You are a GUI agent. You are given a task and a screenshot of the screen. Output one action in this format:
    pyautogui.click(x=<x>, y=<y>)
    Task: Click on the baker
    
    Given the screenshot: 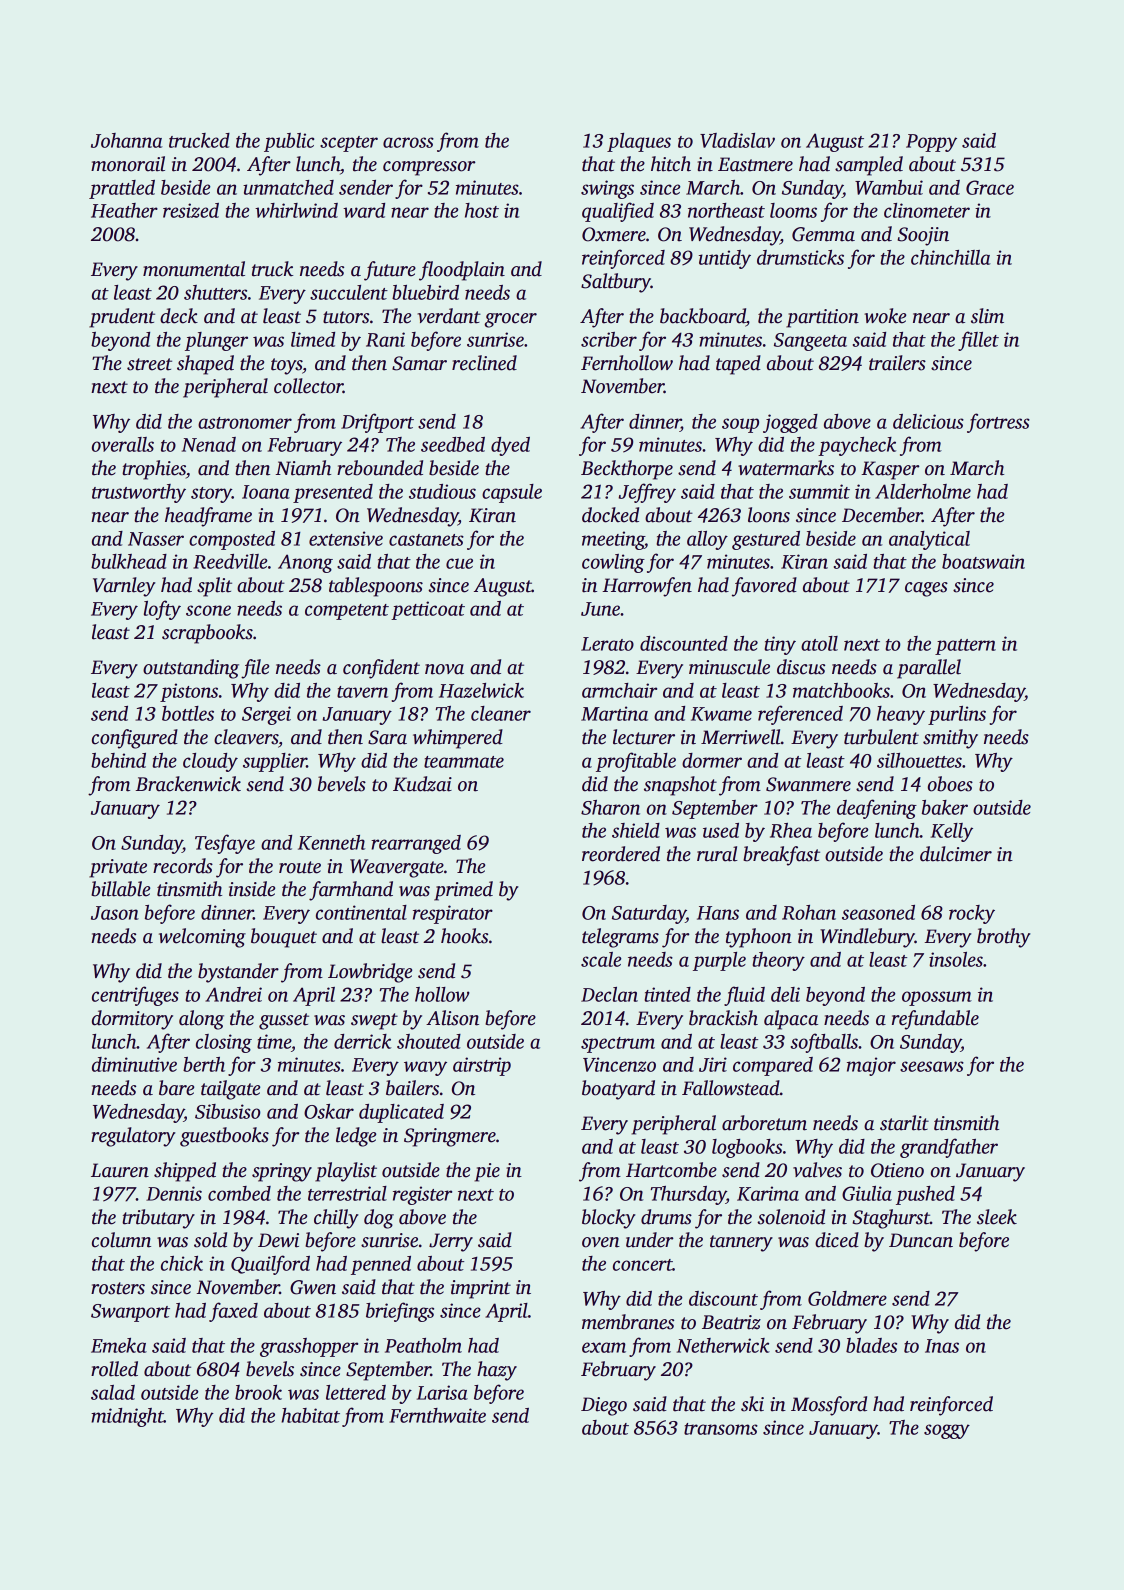 What is the action you would take?
    pyautogui.click(x=945, y=807)
